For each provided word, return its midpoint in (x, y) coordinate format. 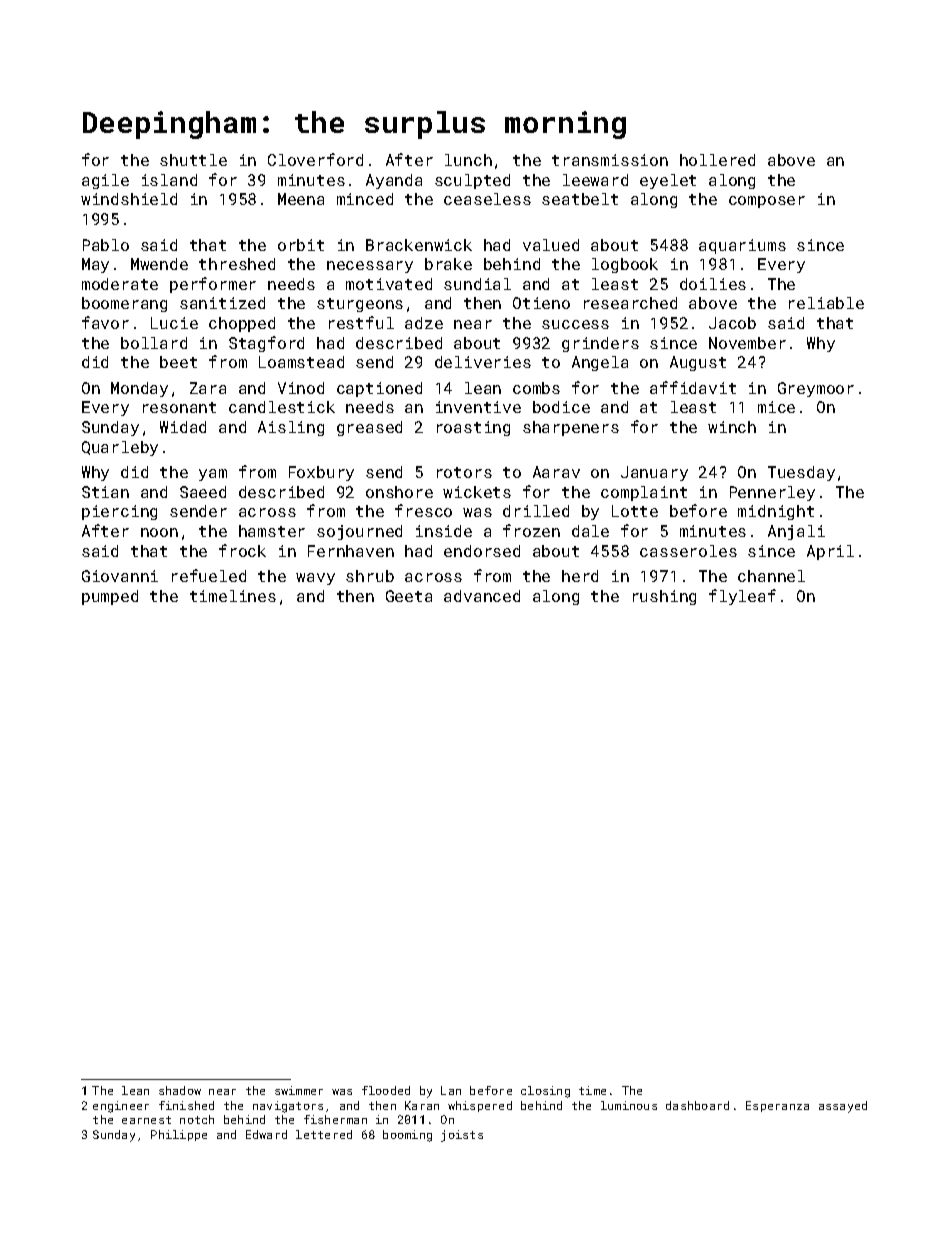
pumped (110, 597)
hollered (717, 160)
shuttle (193, 160)
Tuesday (801, 473)
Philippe (179, 1135)
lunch (468, 160)
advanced (482, 596)
